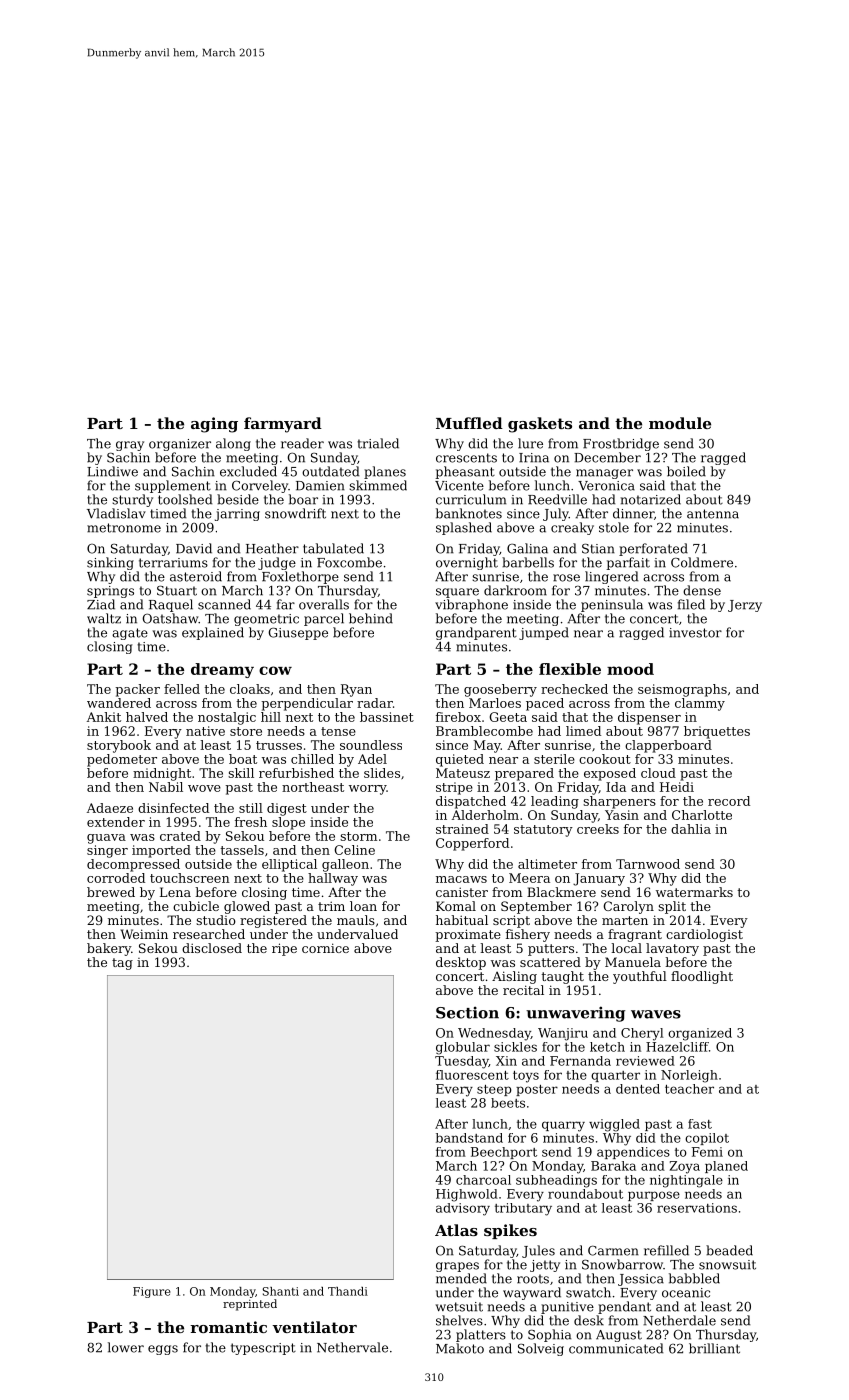 This image has width=849, height=1400. What do you see at coordinates (122, 964) in the image?
I see `tag` at bounding box center [122, 964].
